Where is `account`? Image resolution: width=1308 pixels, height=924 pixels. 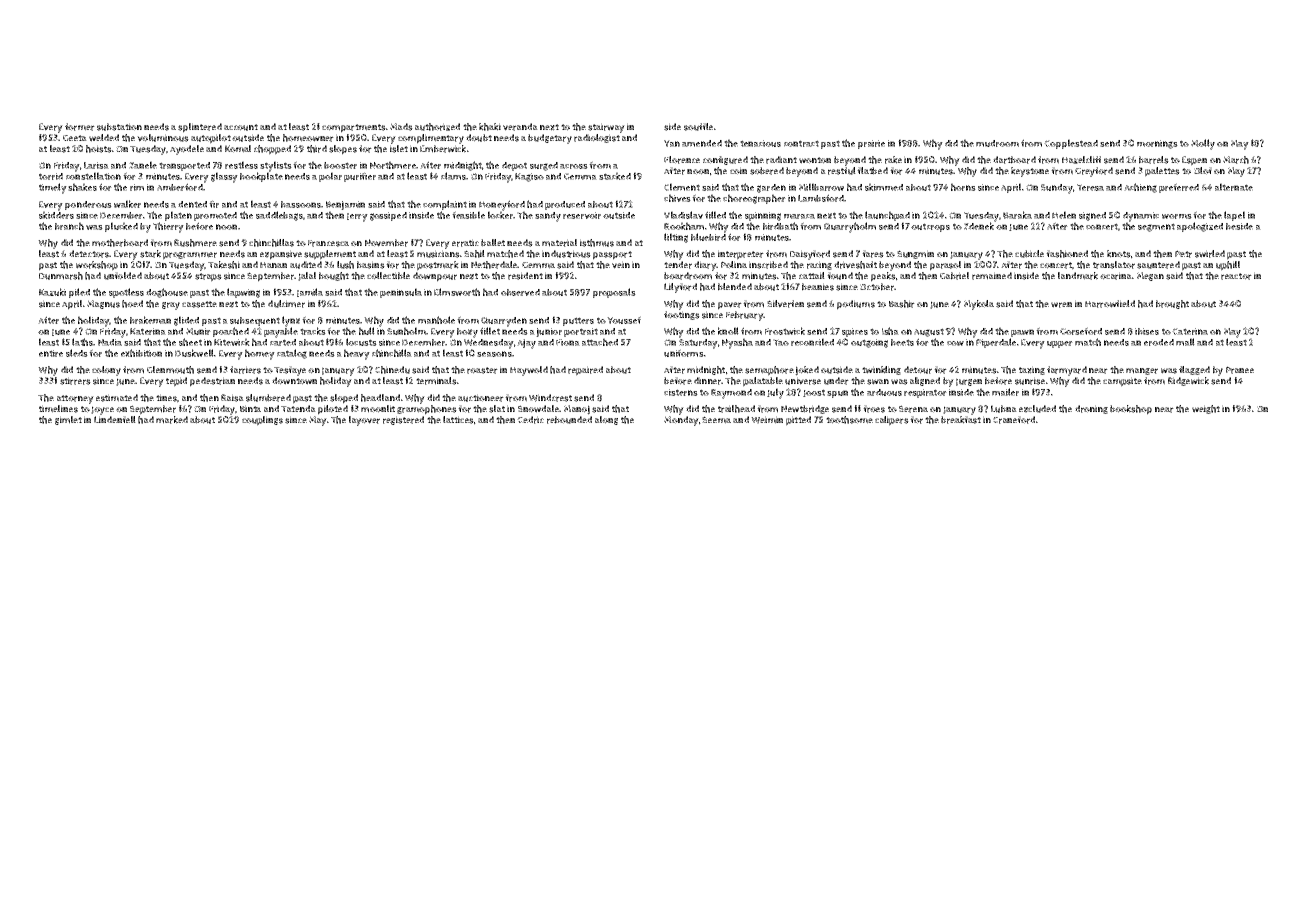 account is located at coordinates (241, 127).
